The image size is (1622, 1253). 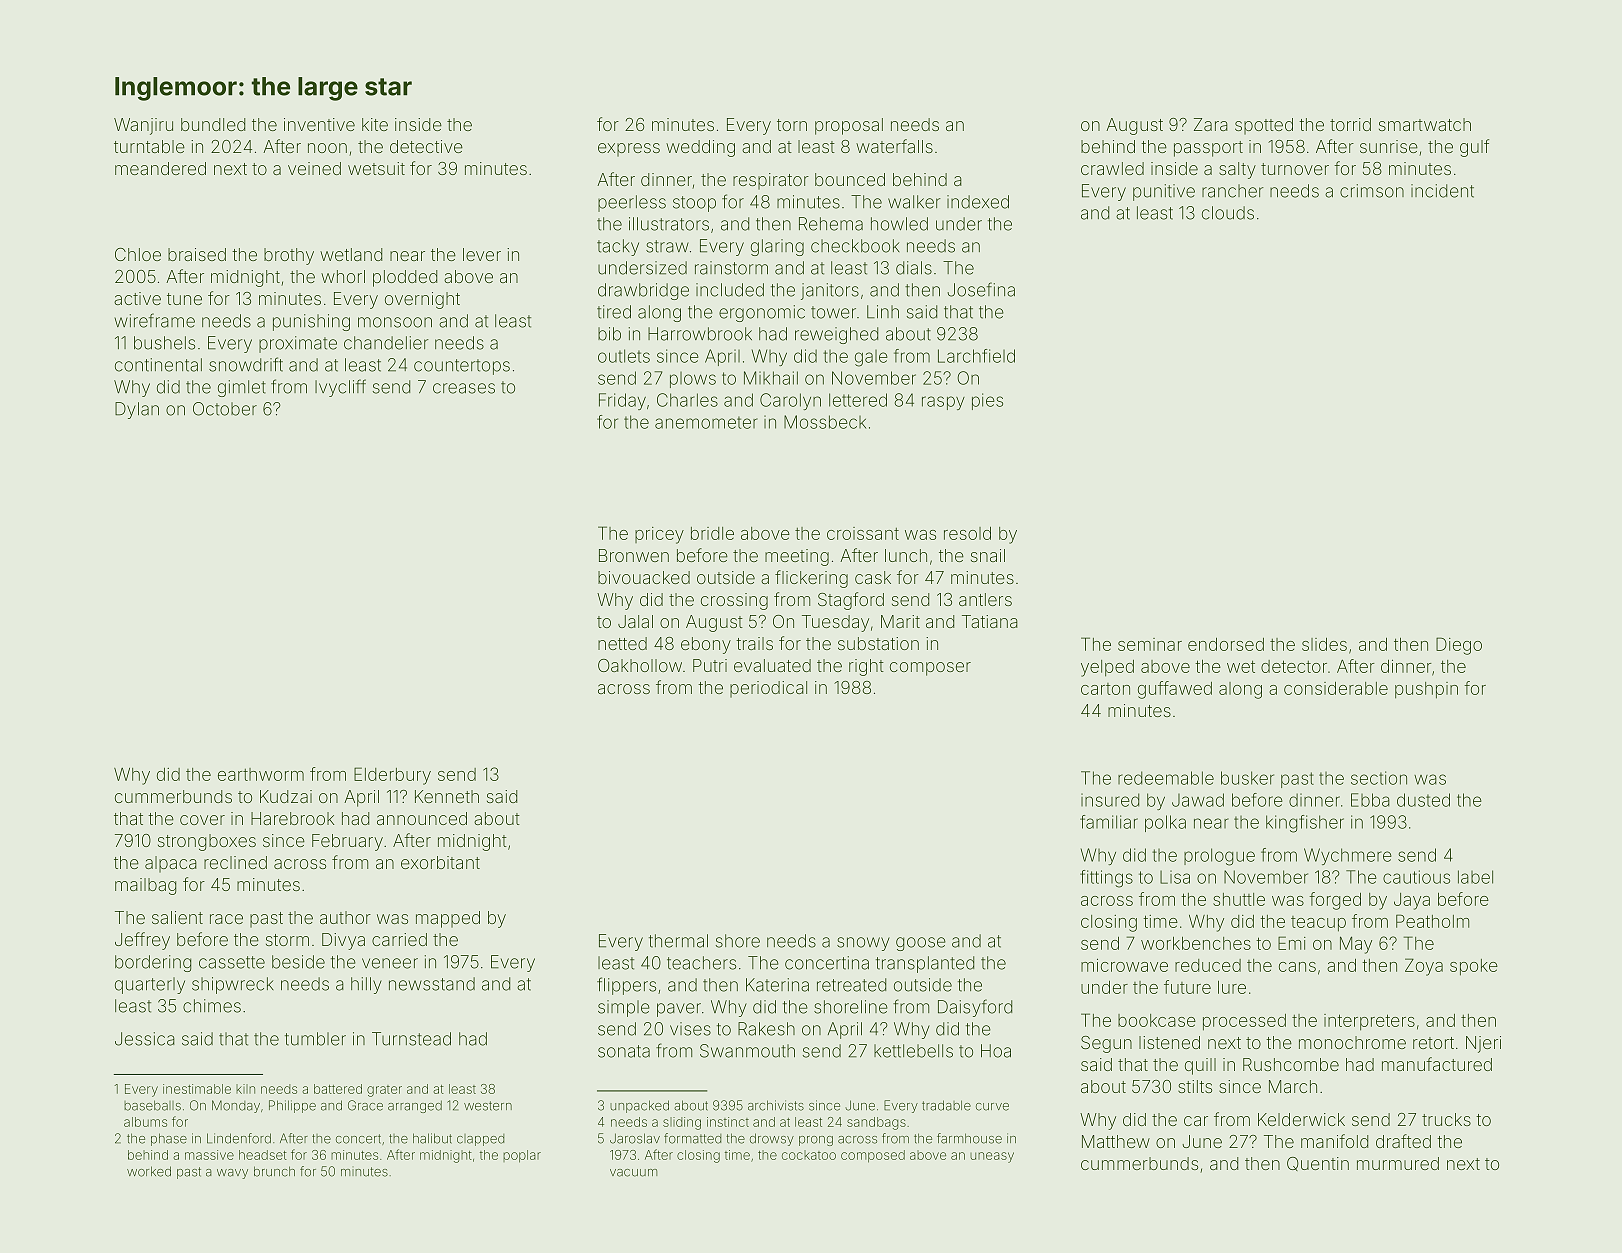 I want to click on outlets, so click(x=624, y=356).
